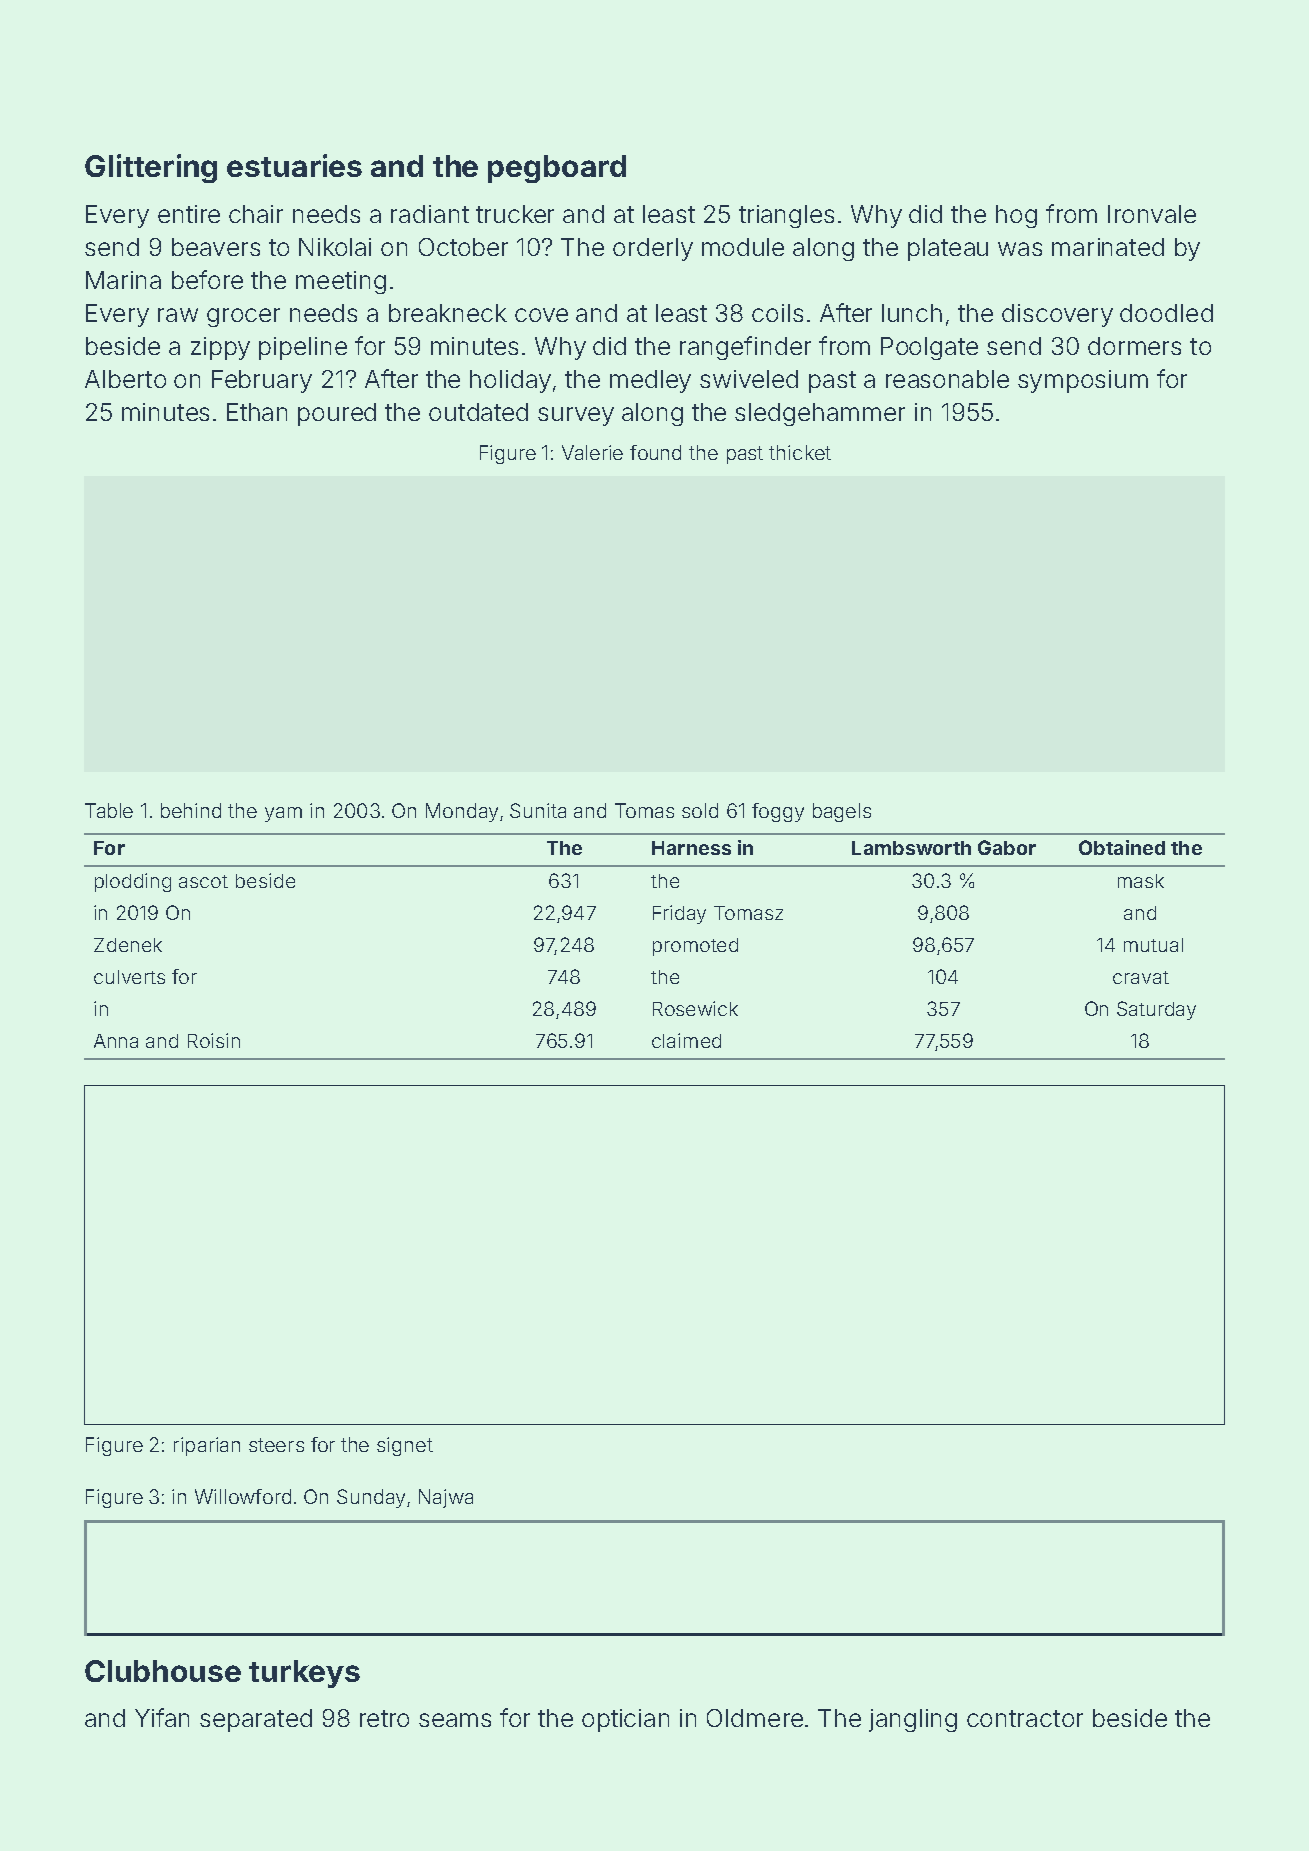 The width and height of the screenshot is (1309, 1851). I want to click on claimed, so click(686, 1040).
